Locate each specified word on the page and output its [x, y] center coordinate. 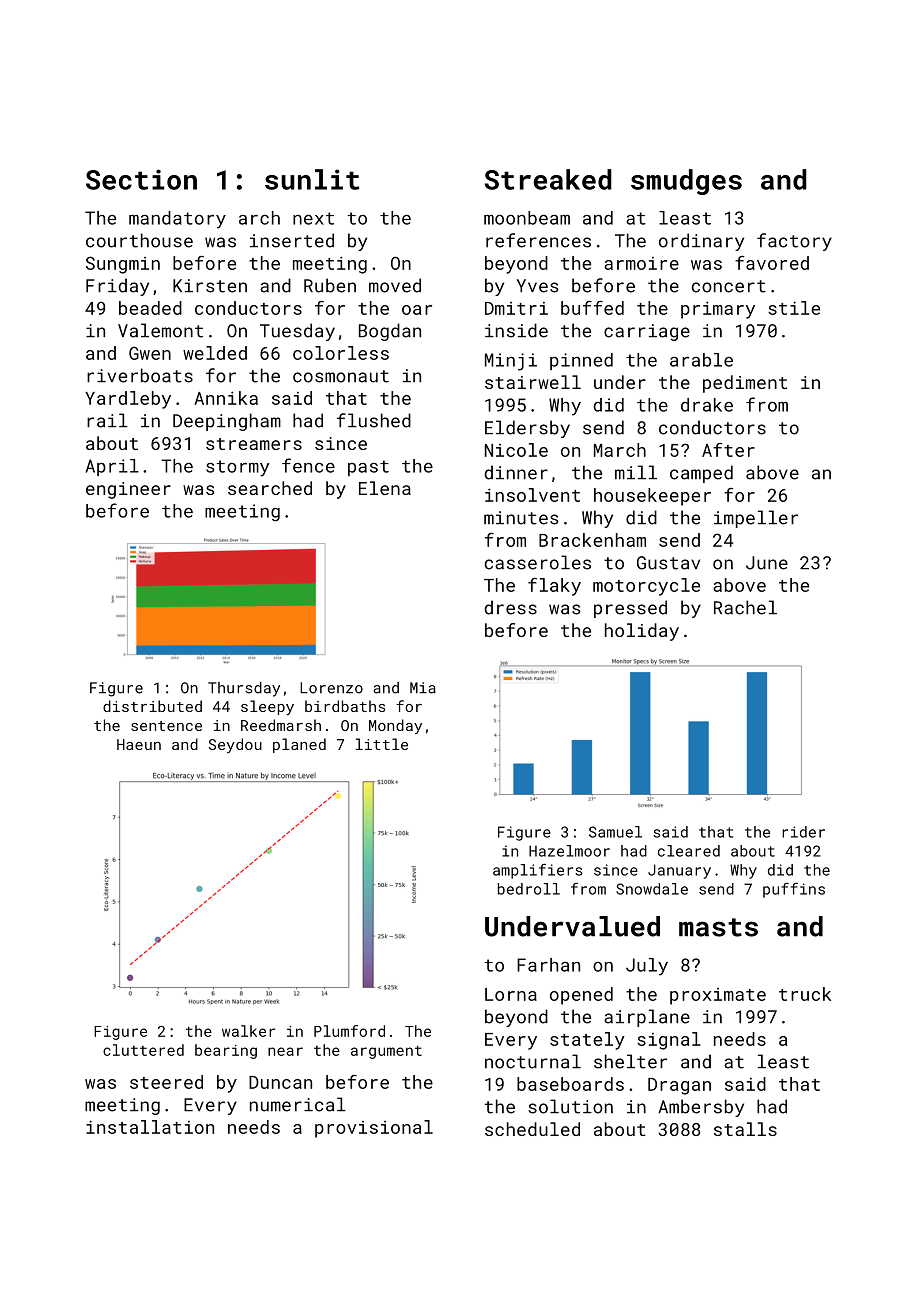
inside [516, 330]
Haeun [139, 744]
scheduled [532, 1129]
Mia [423, 688]
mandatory [177, 220]
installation [150, 1127]
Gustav [668, 563]
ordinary [701, 242]
